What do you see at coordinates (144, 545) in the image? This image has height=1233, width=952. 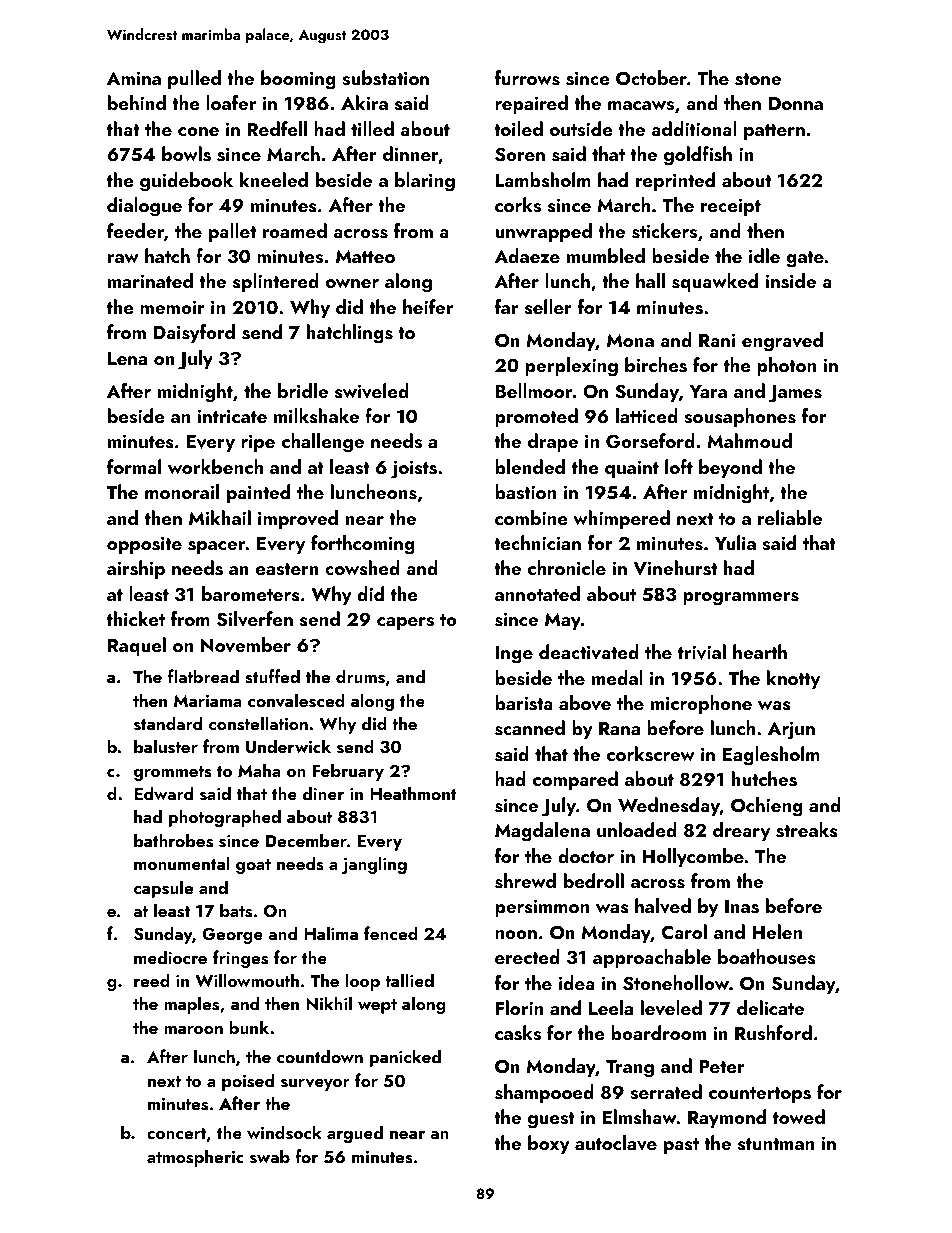 I see `opposite` at bounding box center [144, 545].
